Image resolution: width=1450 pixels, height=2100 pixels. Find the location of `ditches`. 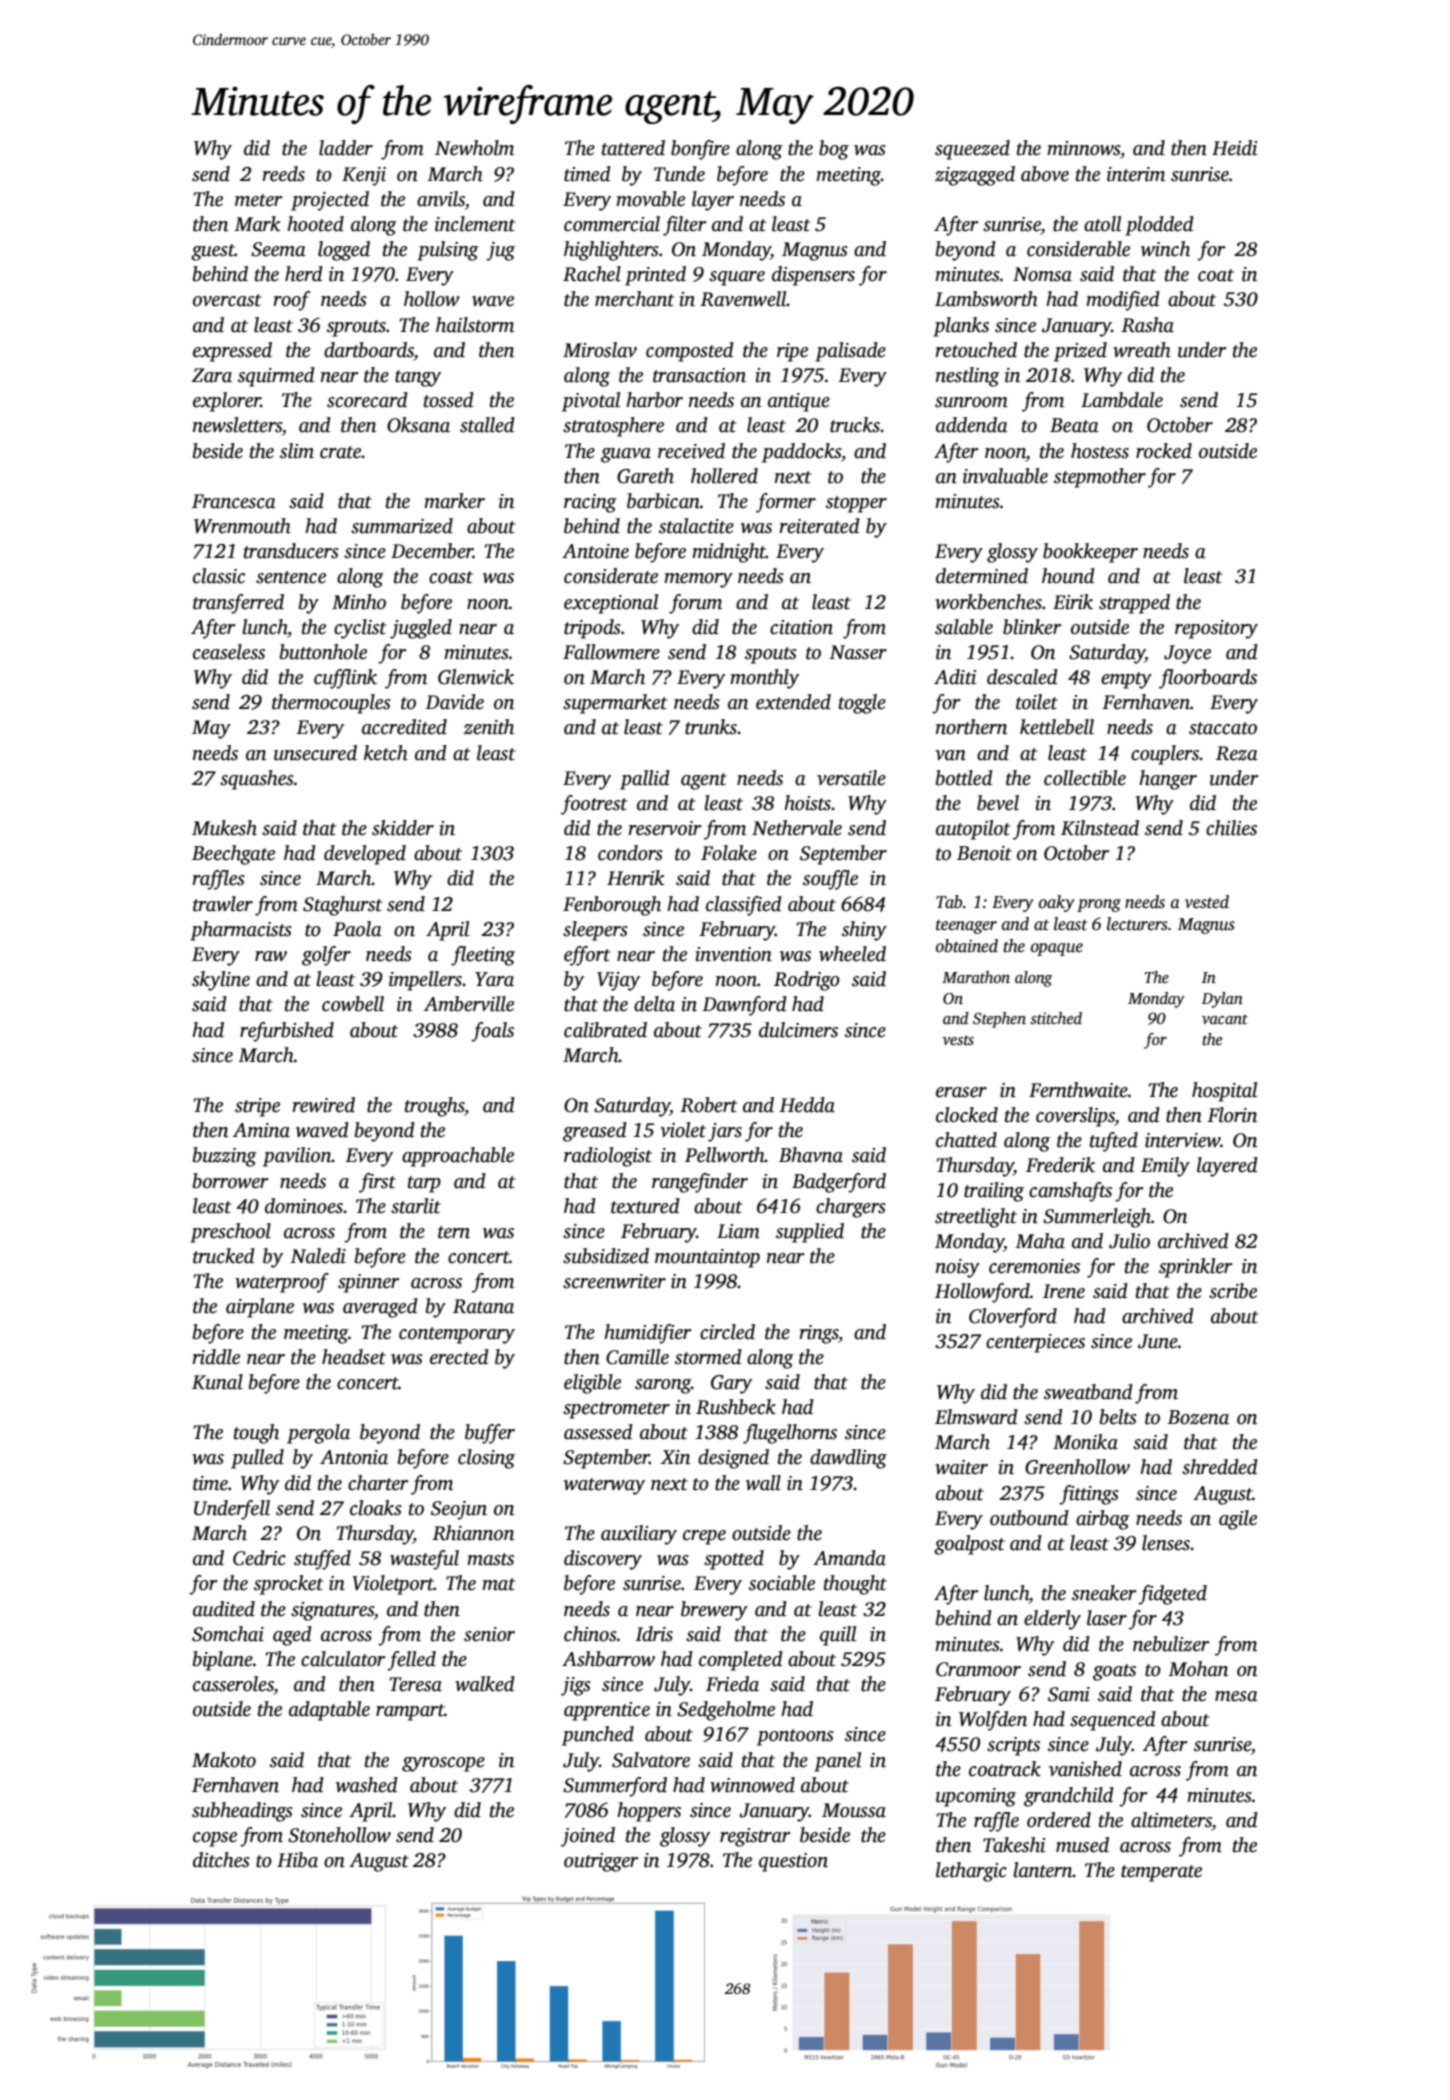

ditches is located at coordinates (221, 1860).
